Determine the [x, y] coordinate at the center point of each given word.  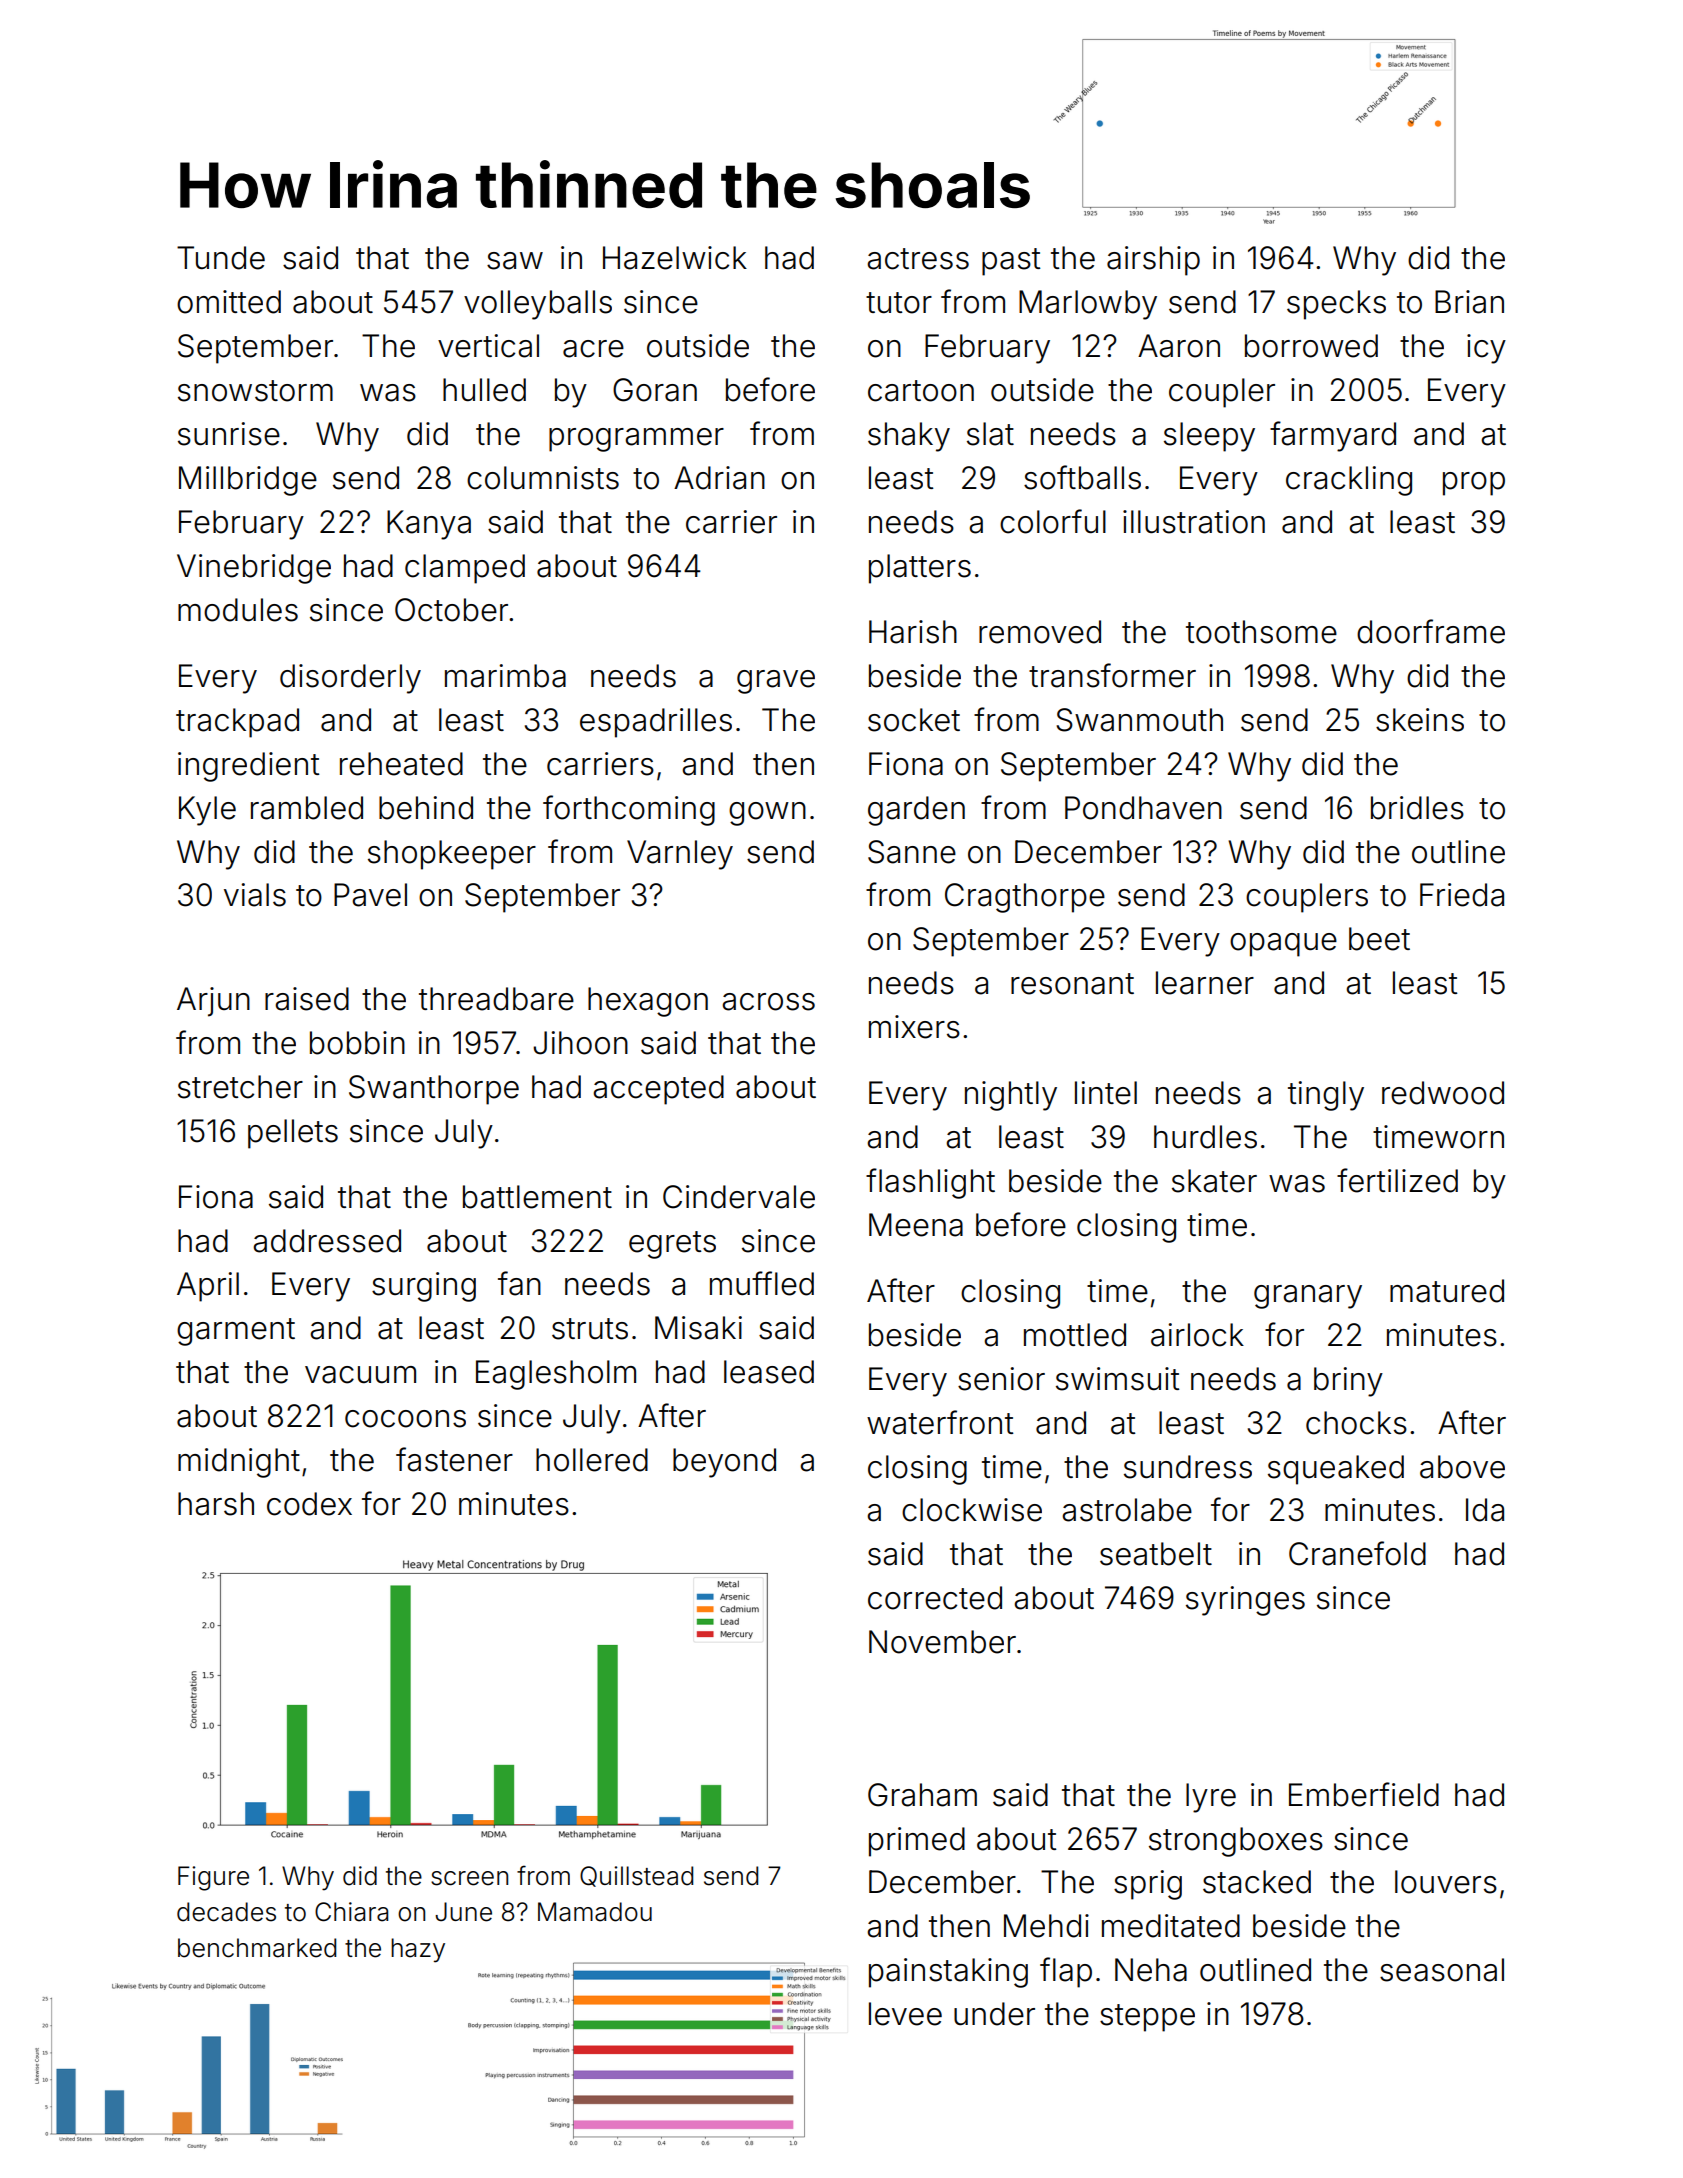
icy [1486, 349]
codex [309, 1504]
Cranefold [1357, 1553]
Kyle [207, 811]
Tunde [221, 258]
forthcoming [629, 810]
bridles [1417, 808]
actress [918, 259]
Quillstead [636, 1876]
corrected [935, 1598]
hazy [418, 1950]
